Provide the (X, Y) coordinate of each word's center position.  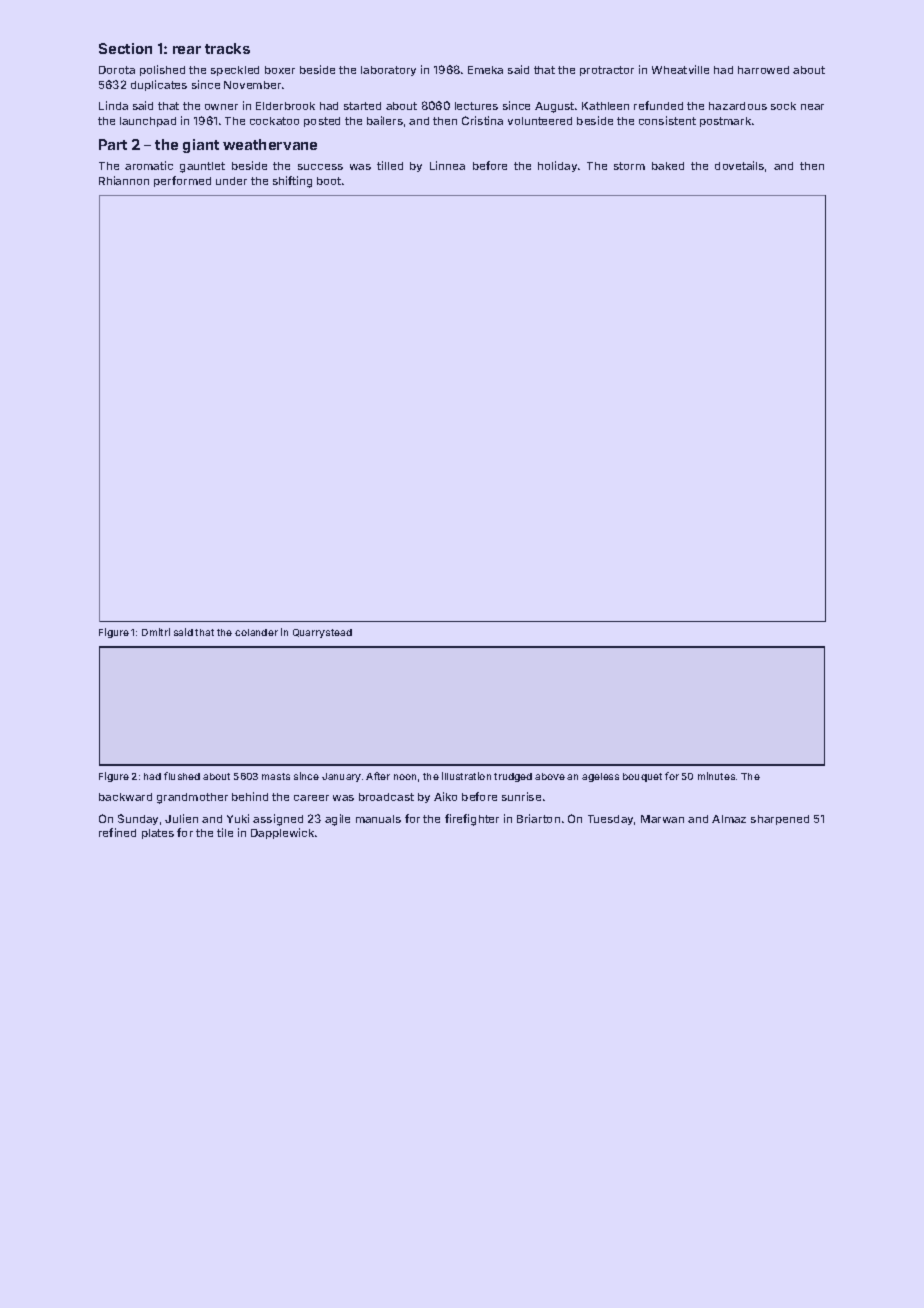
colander (256, 632)
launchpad (148, 122)
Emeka (485, 70)
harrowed (763, 70)
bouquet (642, 777)
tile (225, 832)
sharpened (780, 820)
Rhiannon (124, 180)
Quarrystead (322, 633)
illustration (466, 776)
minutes (716, 776)
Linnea (447, 165)
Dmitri (156, 632)
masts (276, 776)
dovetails (739, 165)
